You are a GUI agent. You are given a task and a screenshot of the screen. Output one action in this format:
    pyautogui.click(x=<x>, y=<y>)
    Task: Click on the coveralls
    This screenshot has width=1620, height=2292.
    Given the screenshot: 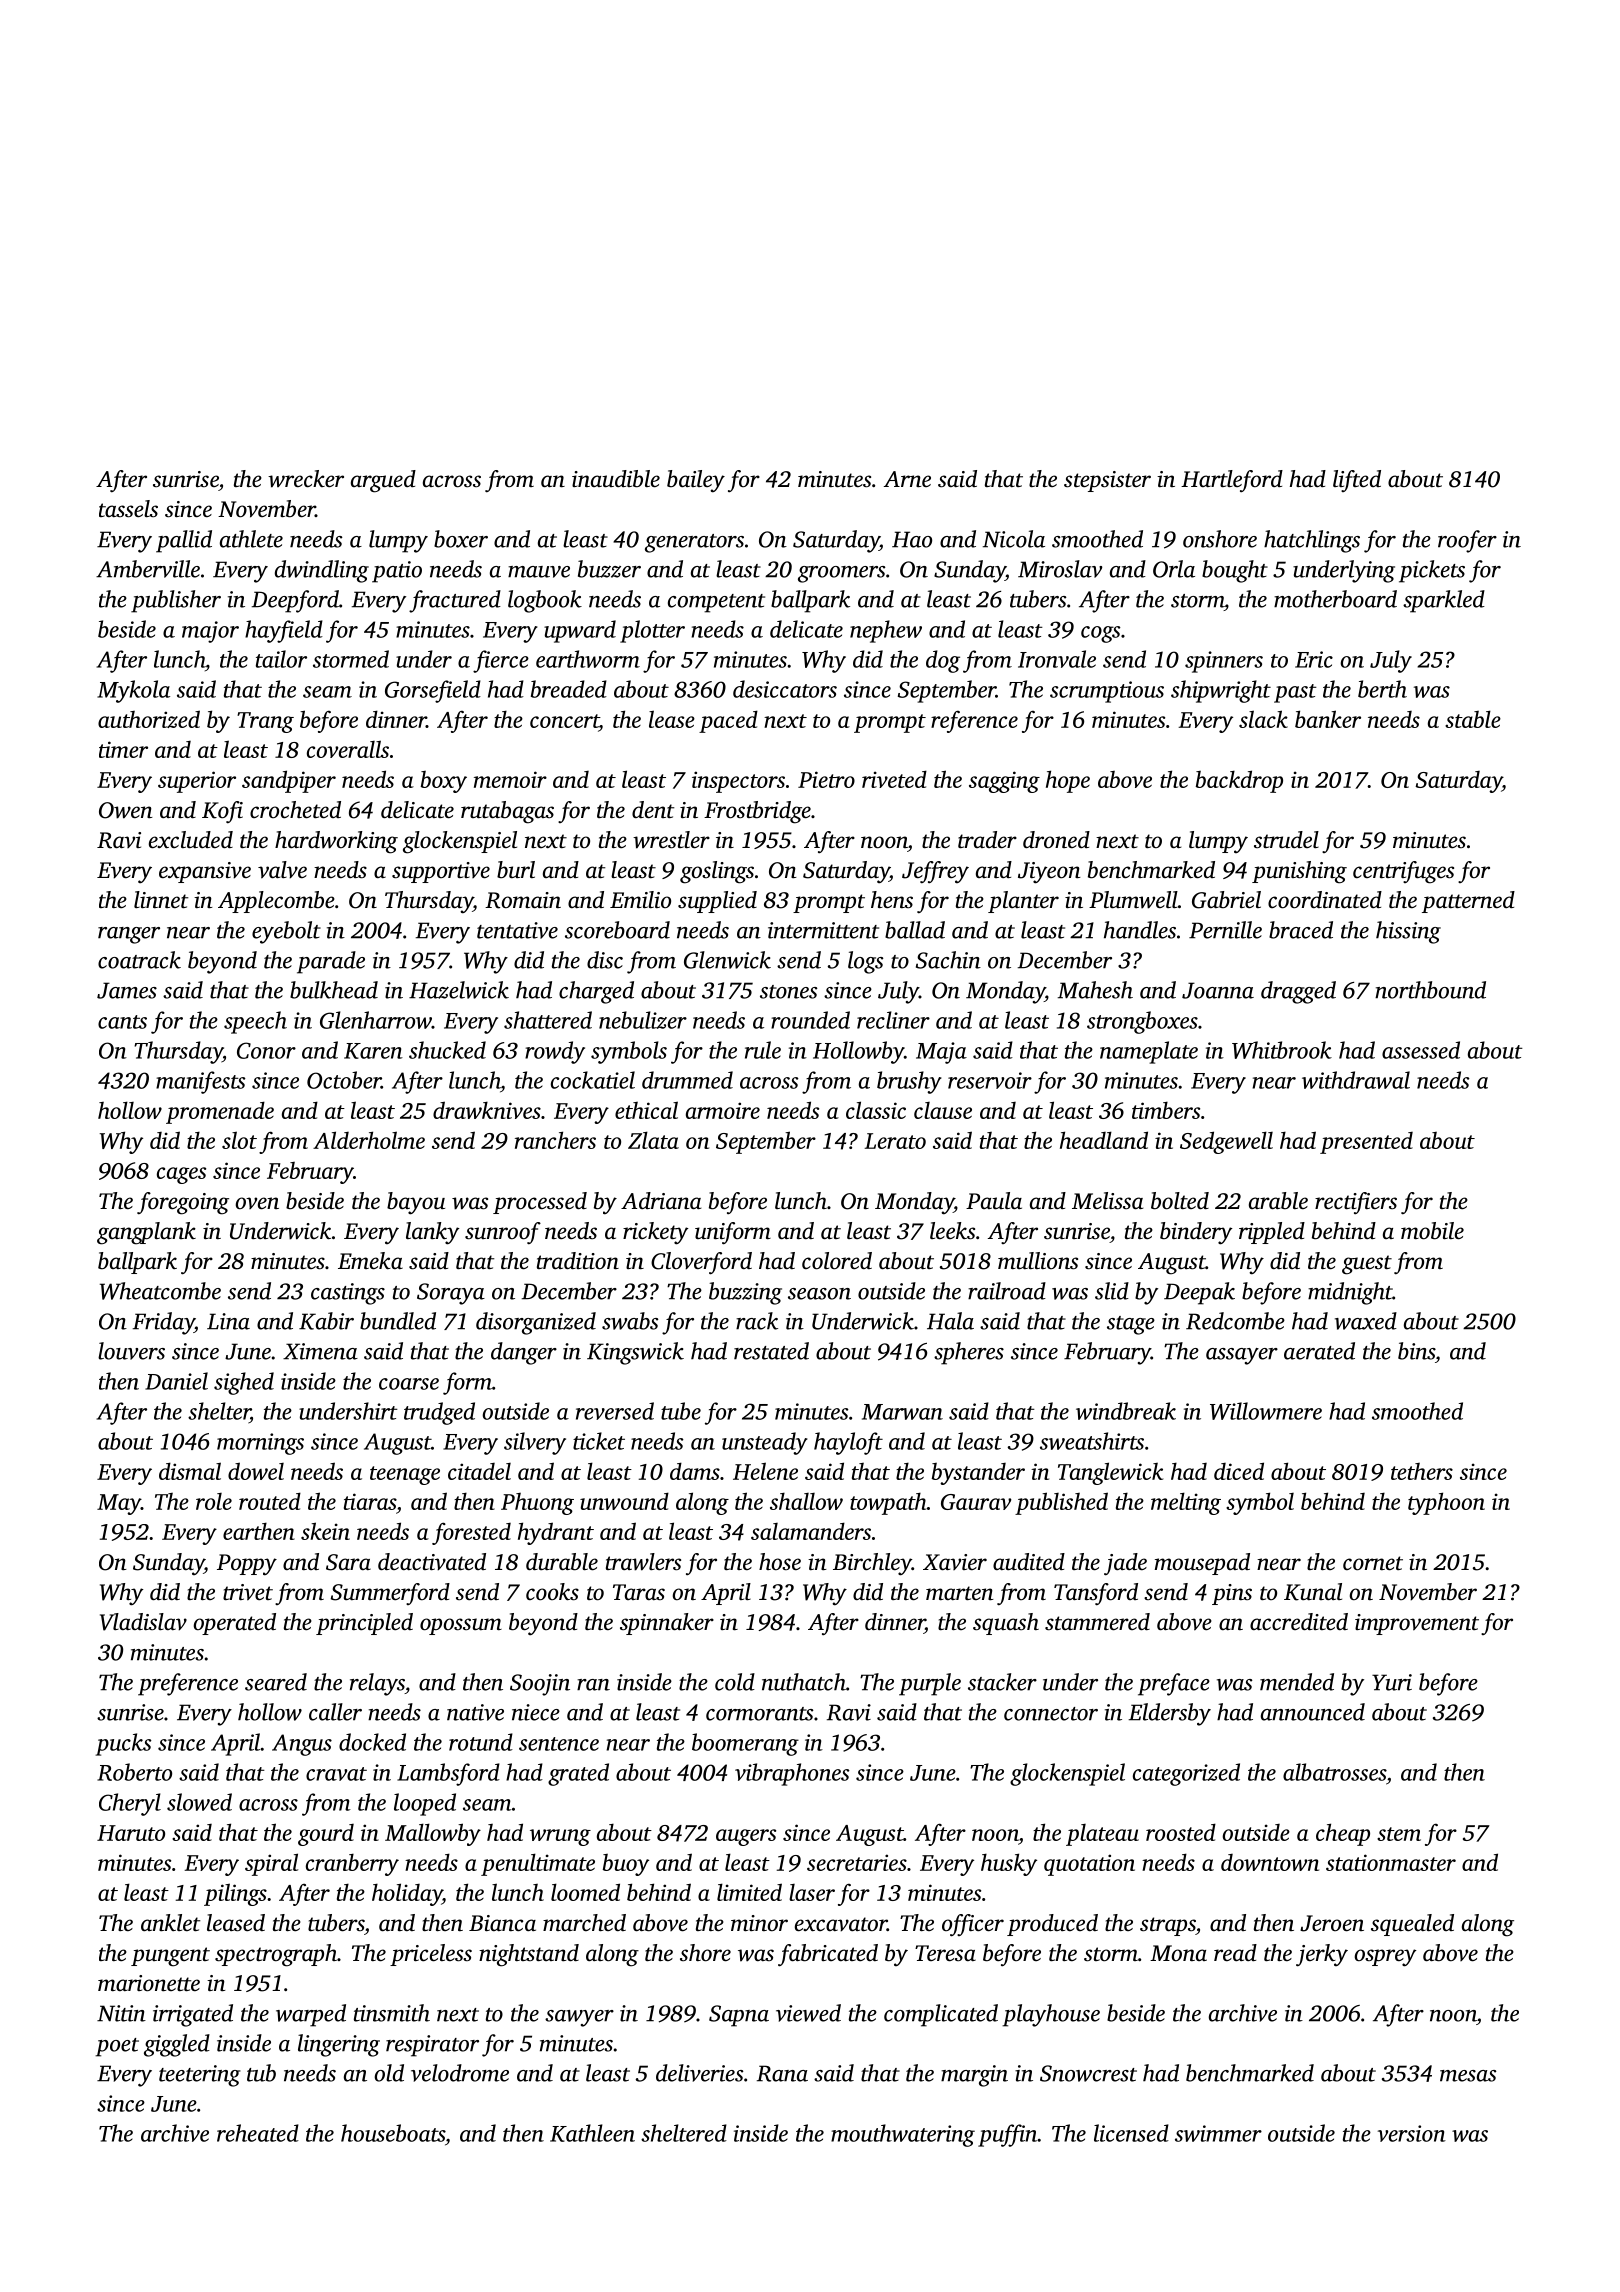 What is the action you would take?
    pyautogui.click(x=348, y=749)
